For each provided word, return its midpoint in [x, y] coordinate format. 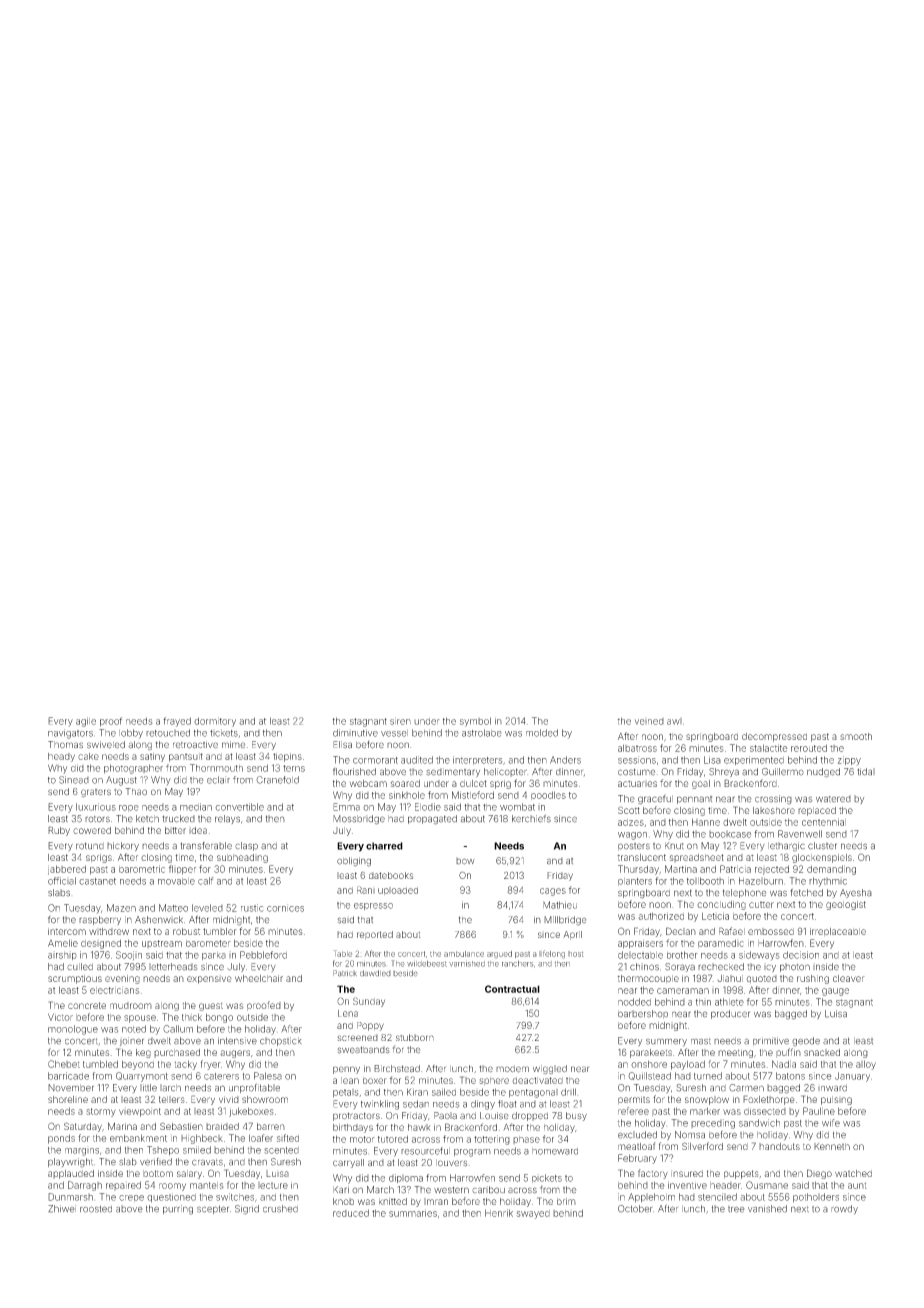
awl [674, 721]
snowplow [707, 1100]
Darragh [85, 1186]
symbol [475, 722]
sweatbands [364, 1050]
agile [86, 722]
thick [192, 1017]
